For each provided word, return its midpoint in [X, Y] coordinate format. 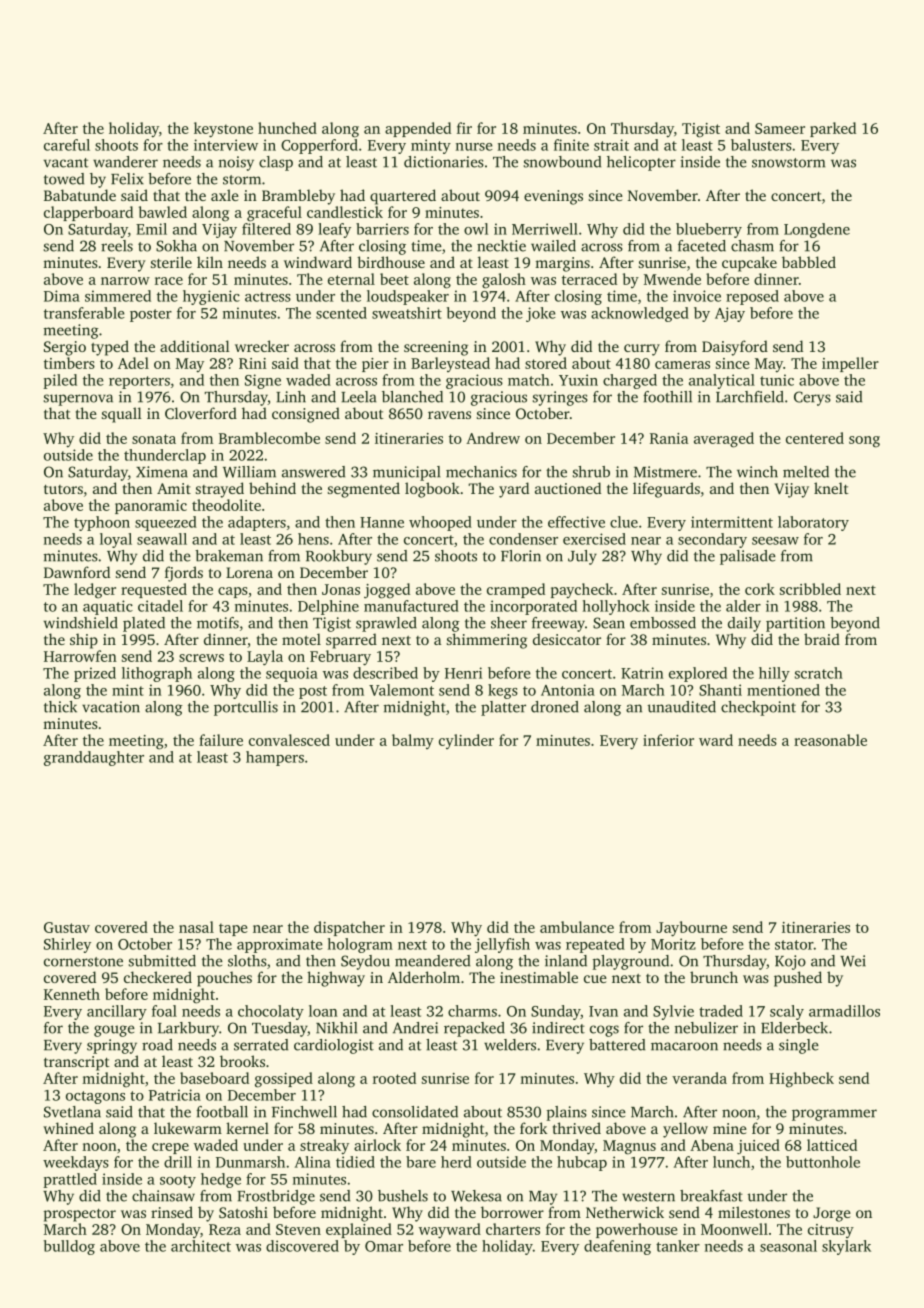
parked [833, 129]
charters [513, 1229]
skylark [846, 1247]
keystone [223, 130]
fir [464, 128]
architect [201, 1246]
